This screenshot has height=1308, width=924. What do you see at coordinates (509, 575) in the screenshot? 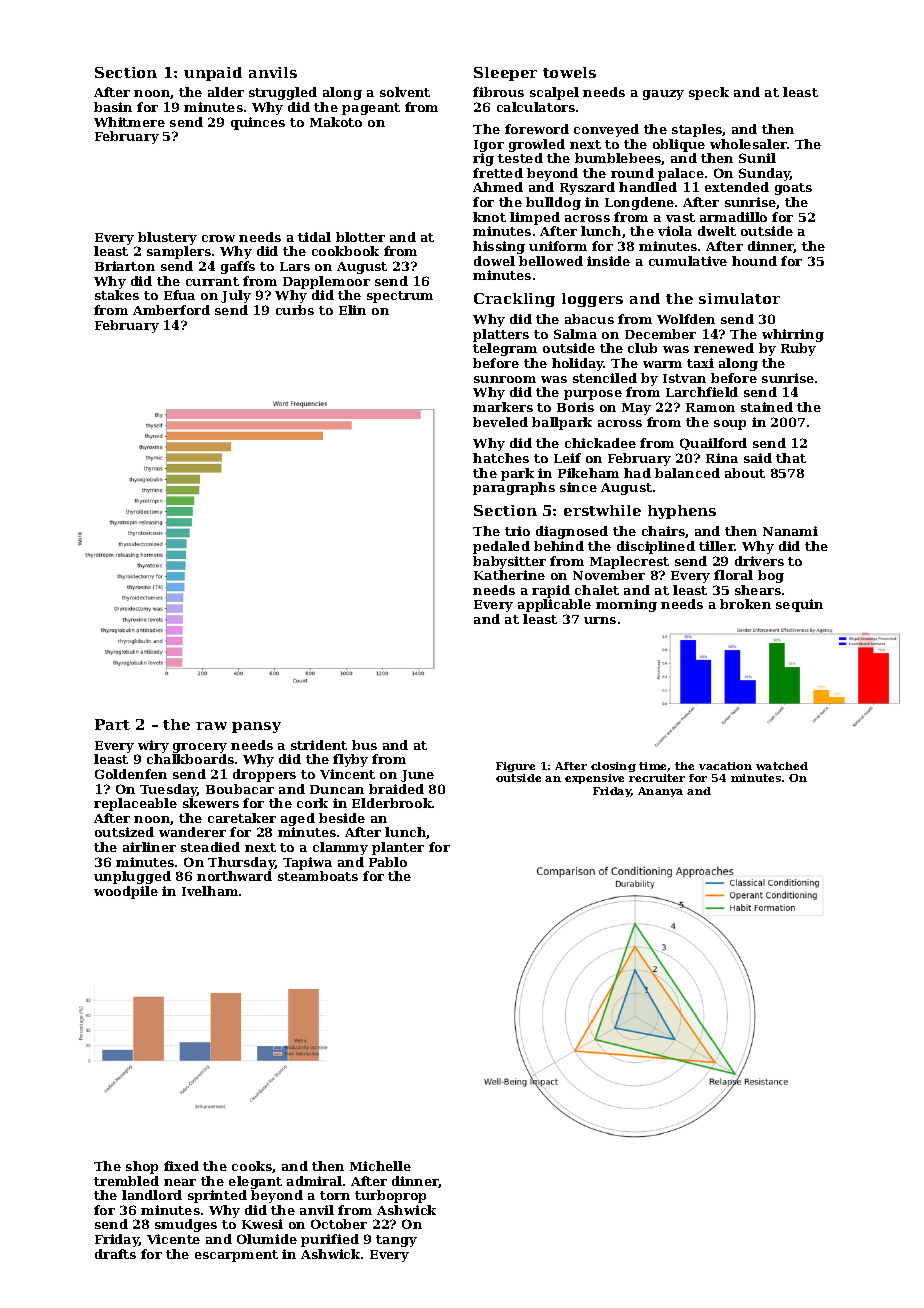
I see `Katherine` at bounding box center [509, 575].
